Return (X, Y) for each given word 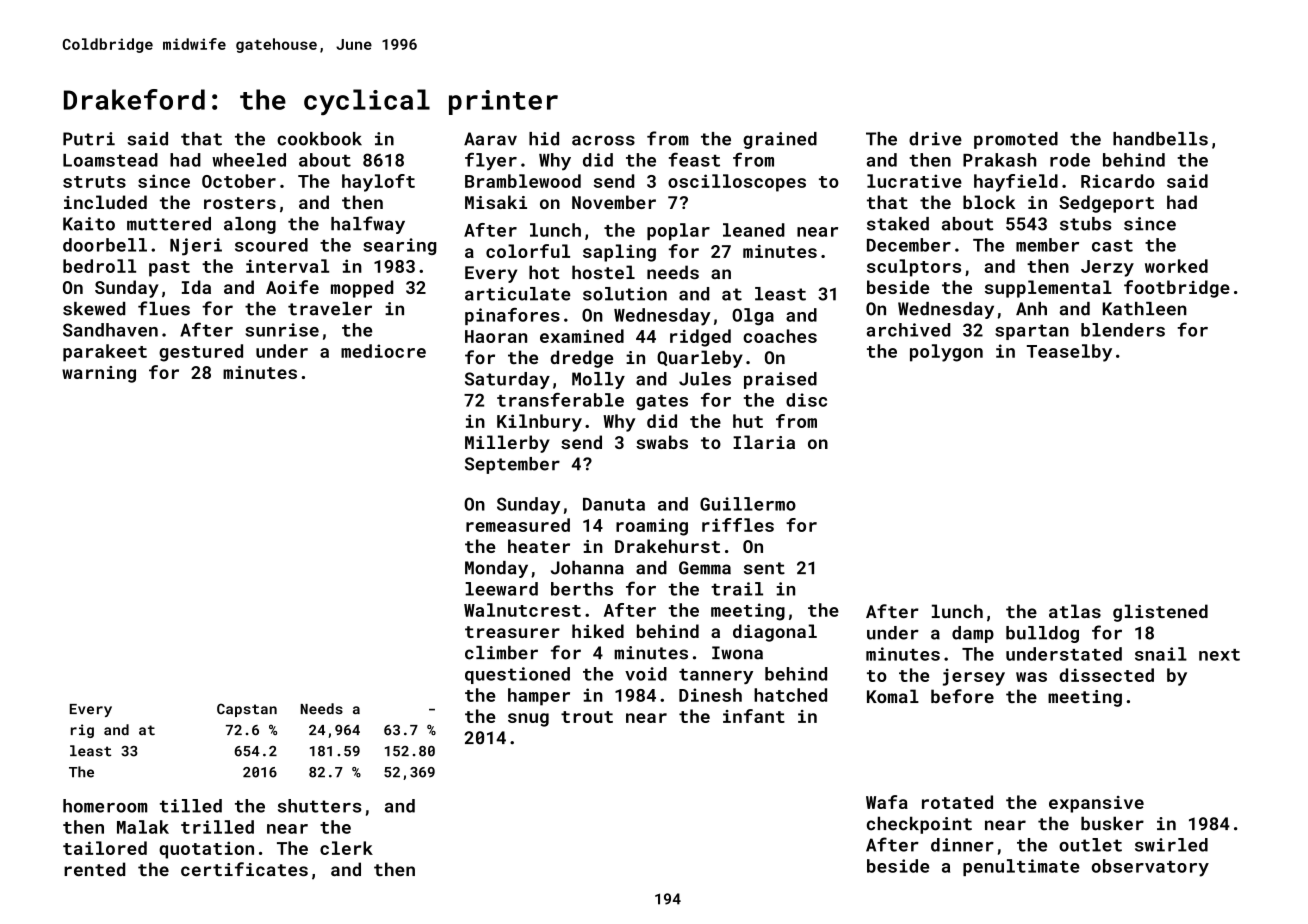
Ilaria (764, 442)
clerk (346, 848)
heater (539, 546)
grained (780, 140)
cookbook (319, 139)
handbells (1160, 139)
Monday (496, 569)
